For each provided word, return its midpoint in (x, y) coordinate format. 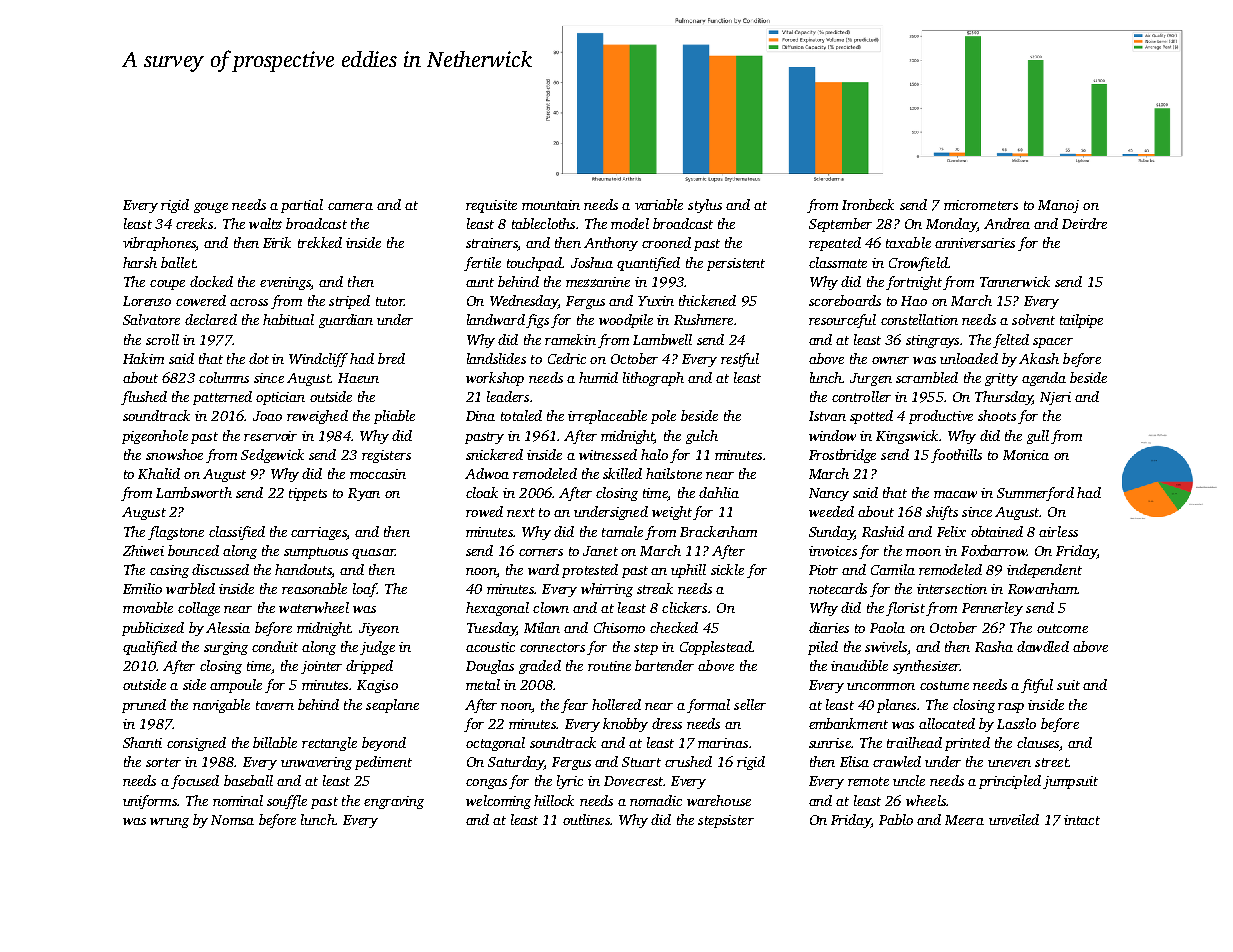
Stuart (641, 762)
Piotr (823, 570)
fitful (1037, 686)
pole (663, 417)
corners (541, 552)
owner (890, 360)
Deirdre (1084, 223)
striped (349, 302)
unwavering (316, 763)
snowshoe (174, 454)
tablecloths (543, 223)
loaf (365, 590)
